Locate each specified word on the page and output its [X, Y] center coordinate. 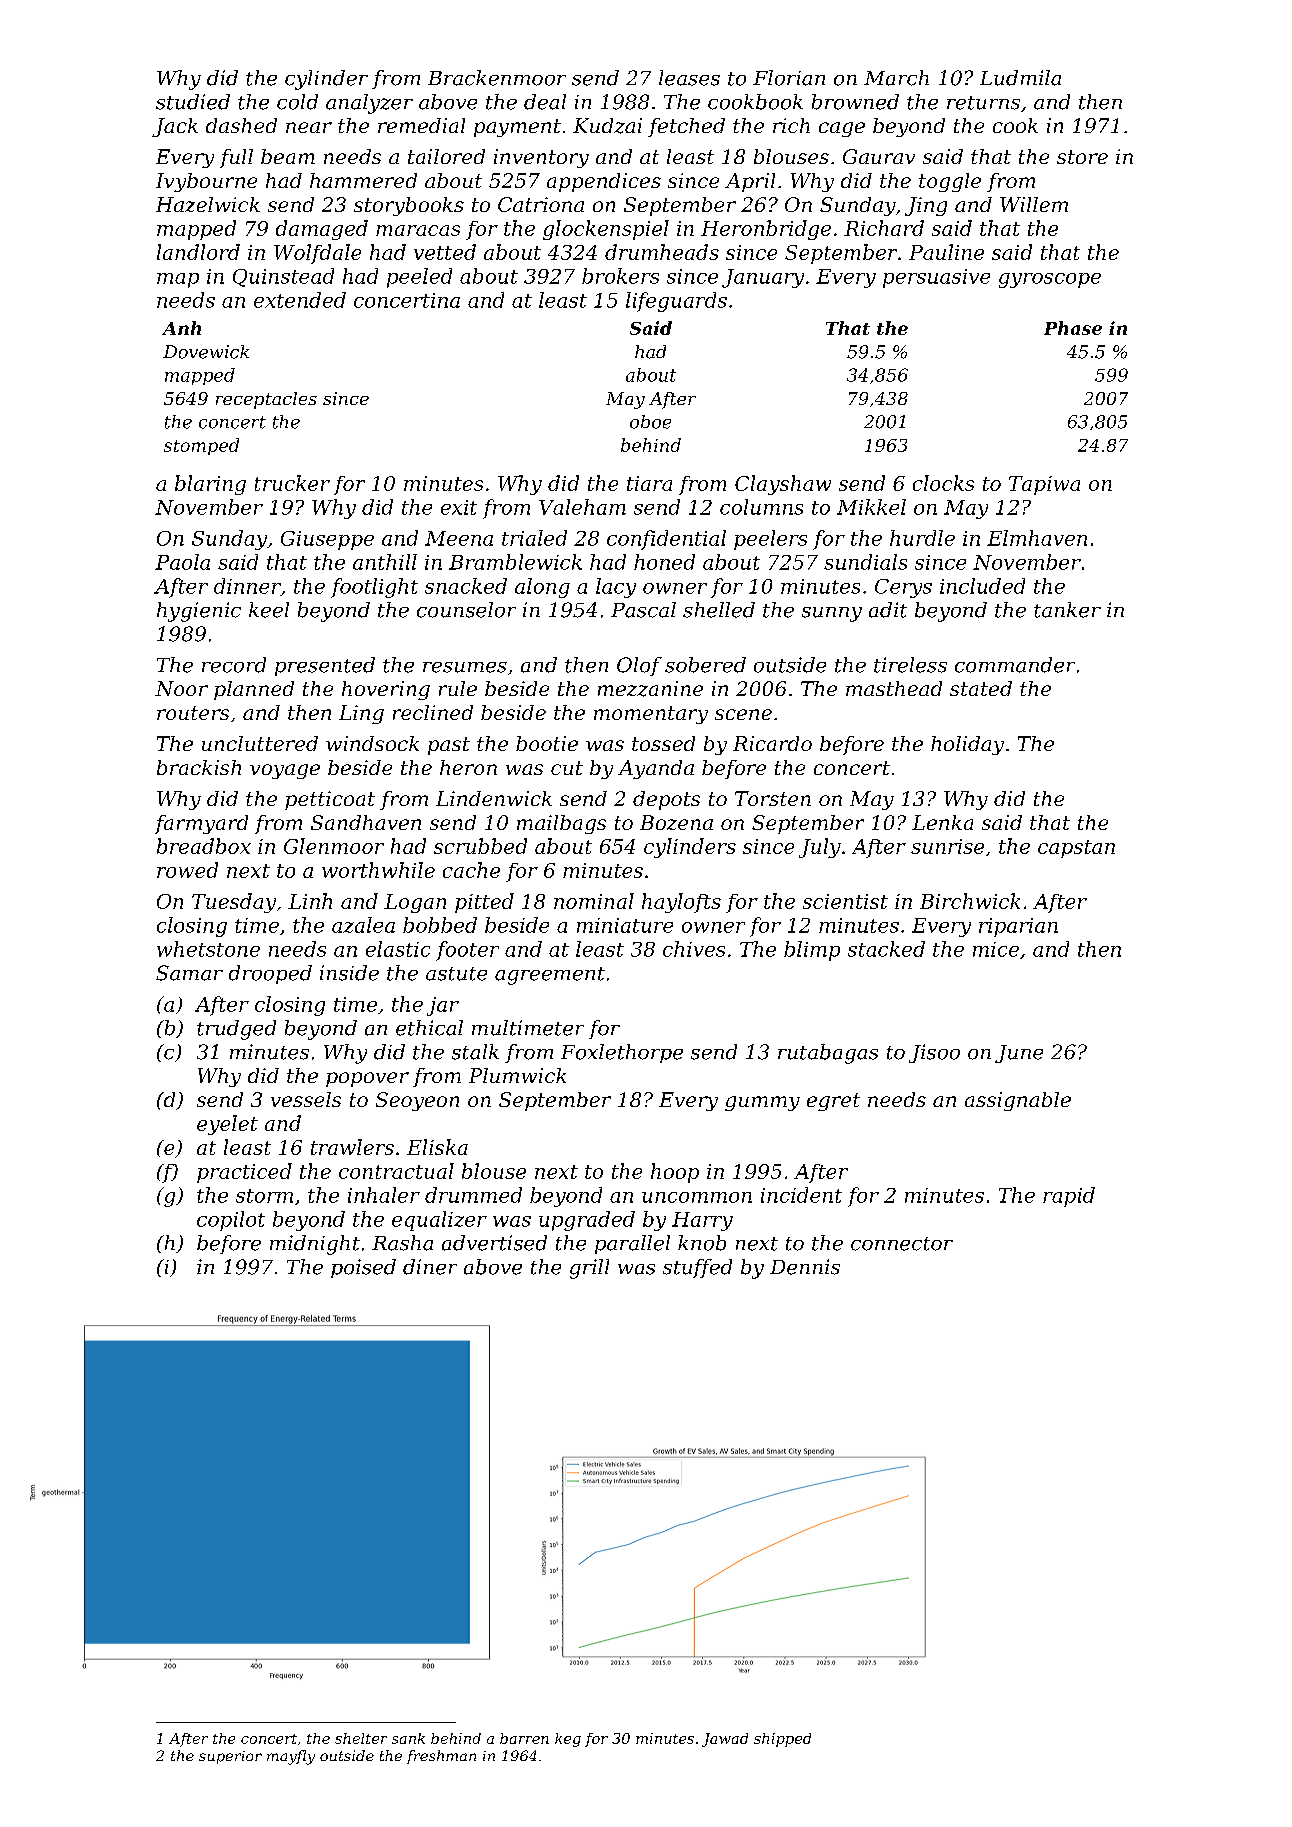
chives [694, 949]
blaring [210, 485]
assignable [1018, 1101]
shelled [719, 610]
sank [408, 1738]
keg [568, 1740]
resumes [465, 667]
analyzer [369, 104]
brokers [620, 276]
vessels [306, 1099]
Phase [1073, 328]
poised [363, 1268]
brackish [199, 767]
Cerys [903, 588]
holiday [967, 745]
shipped [782, 1740]
